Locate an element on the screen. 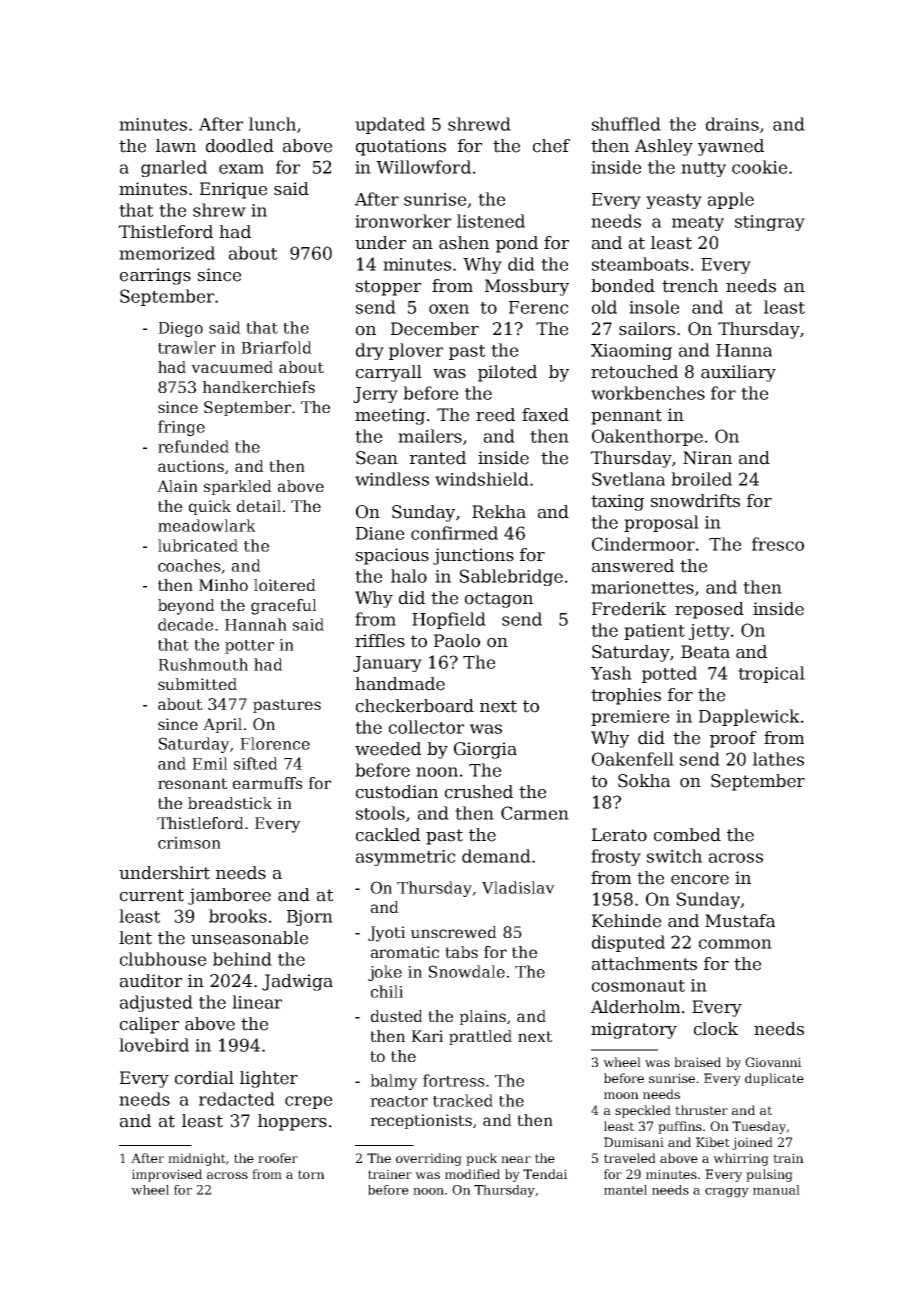 The image size is (924, 1308). Lerato is located at coordinates (619, 835).
